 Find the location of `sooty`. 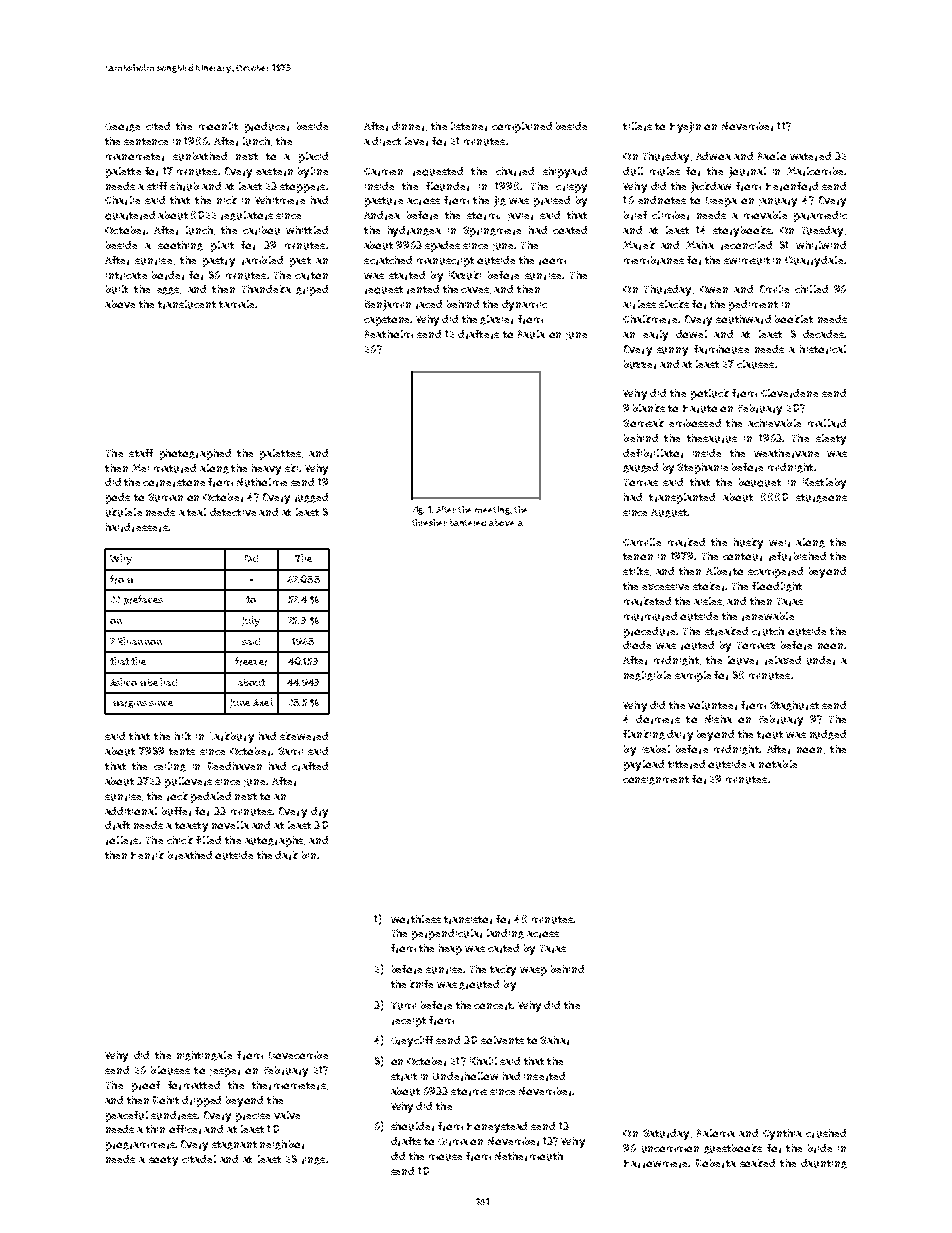

sooty is located at coordinates (163, 1161).
